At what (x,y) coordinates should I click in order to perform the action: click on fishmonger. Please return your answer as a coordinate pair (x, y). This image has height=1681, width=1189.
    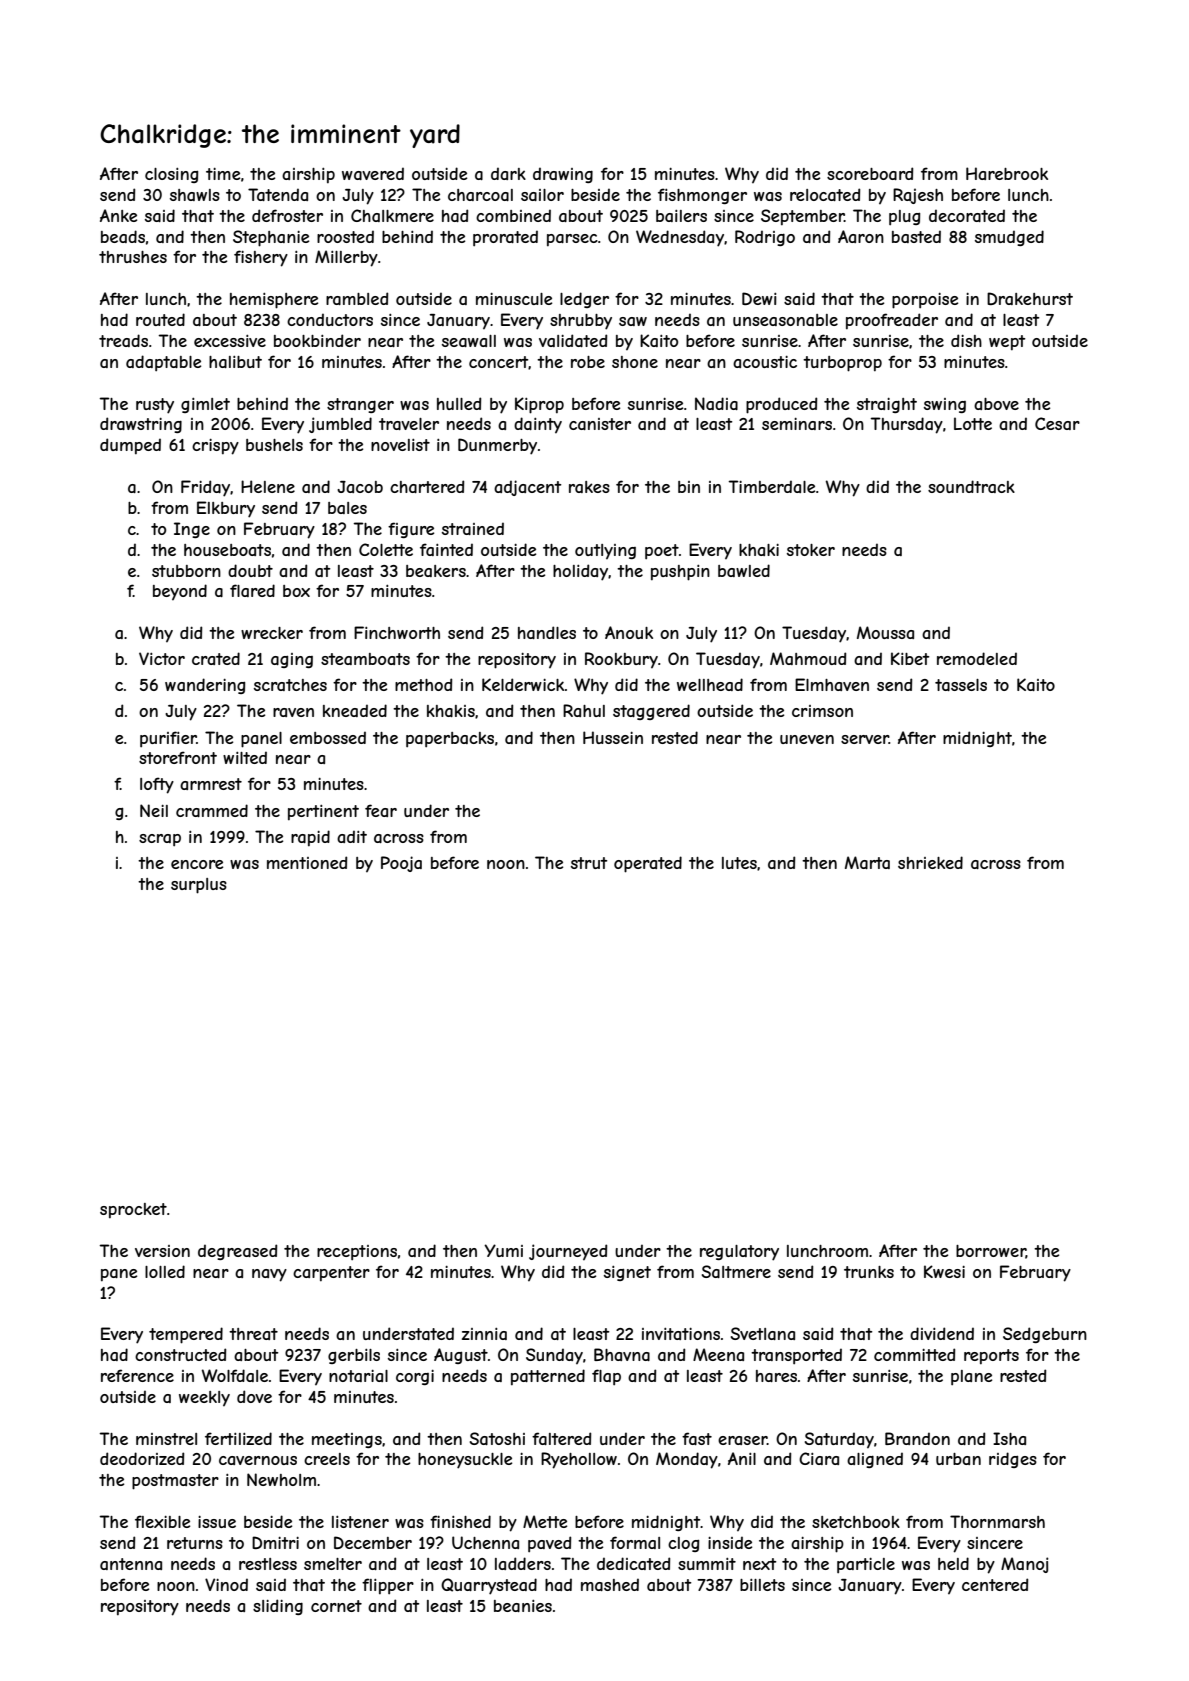
    Looking at the image, I should click on (702, 196).
